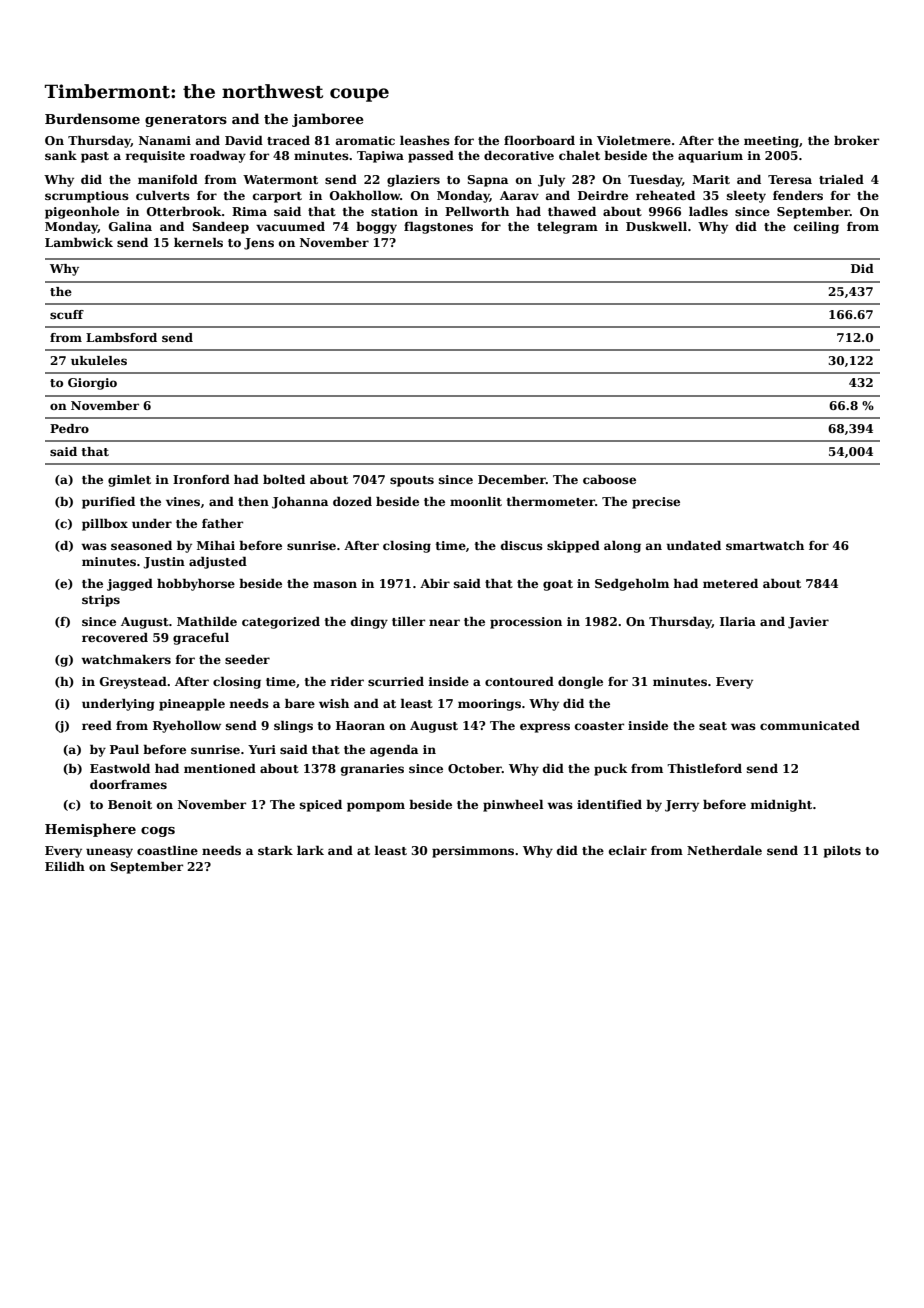  Describe the element at coordinates (730, 583) in the screenshot. I see `metered` at that location.
